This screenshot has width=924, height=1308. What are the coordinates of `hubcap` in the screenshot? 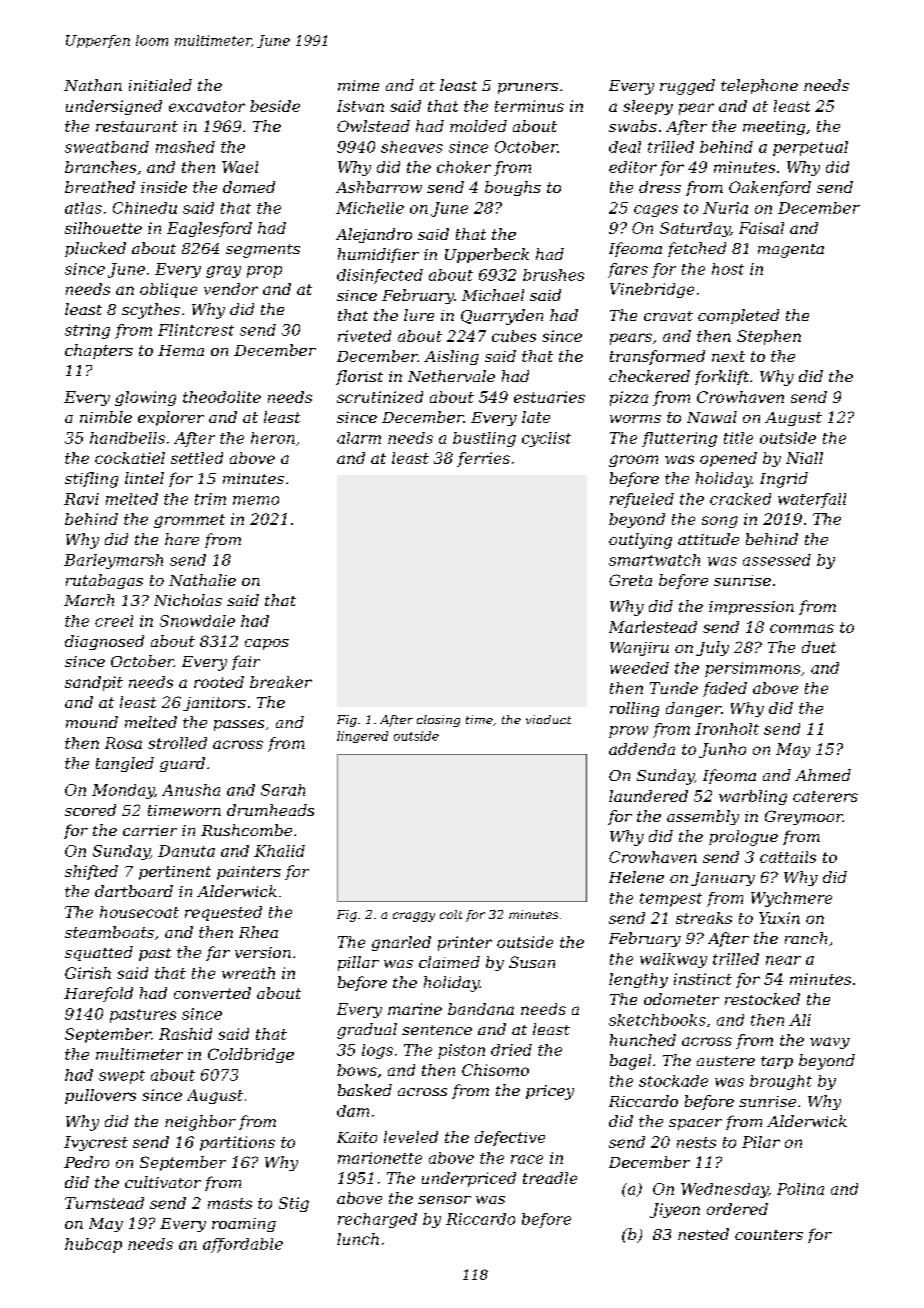 It's located at (93, 1245).
